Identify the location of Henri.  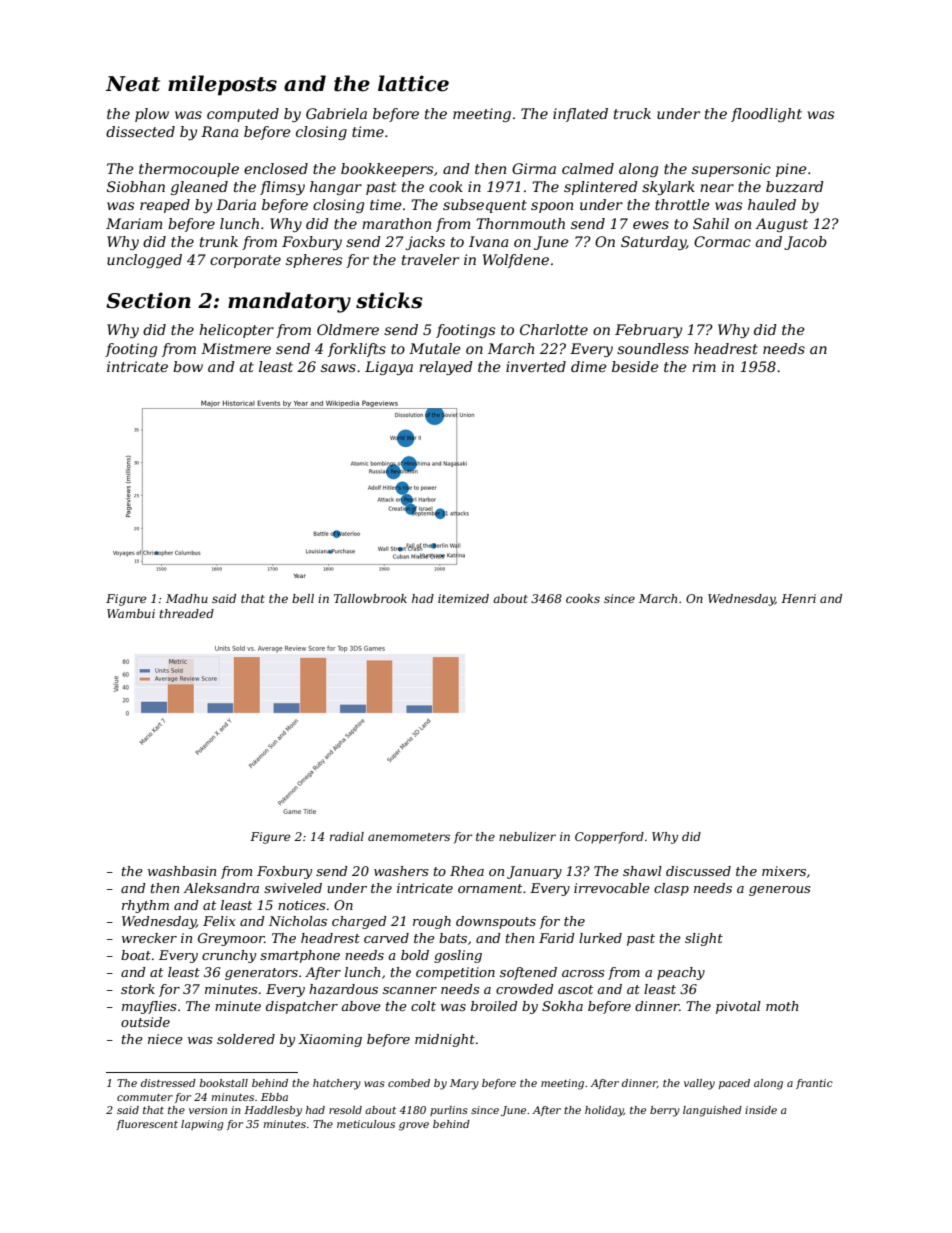
(798, 598).
